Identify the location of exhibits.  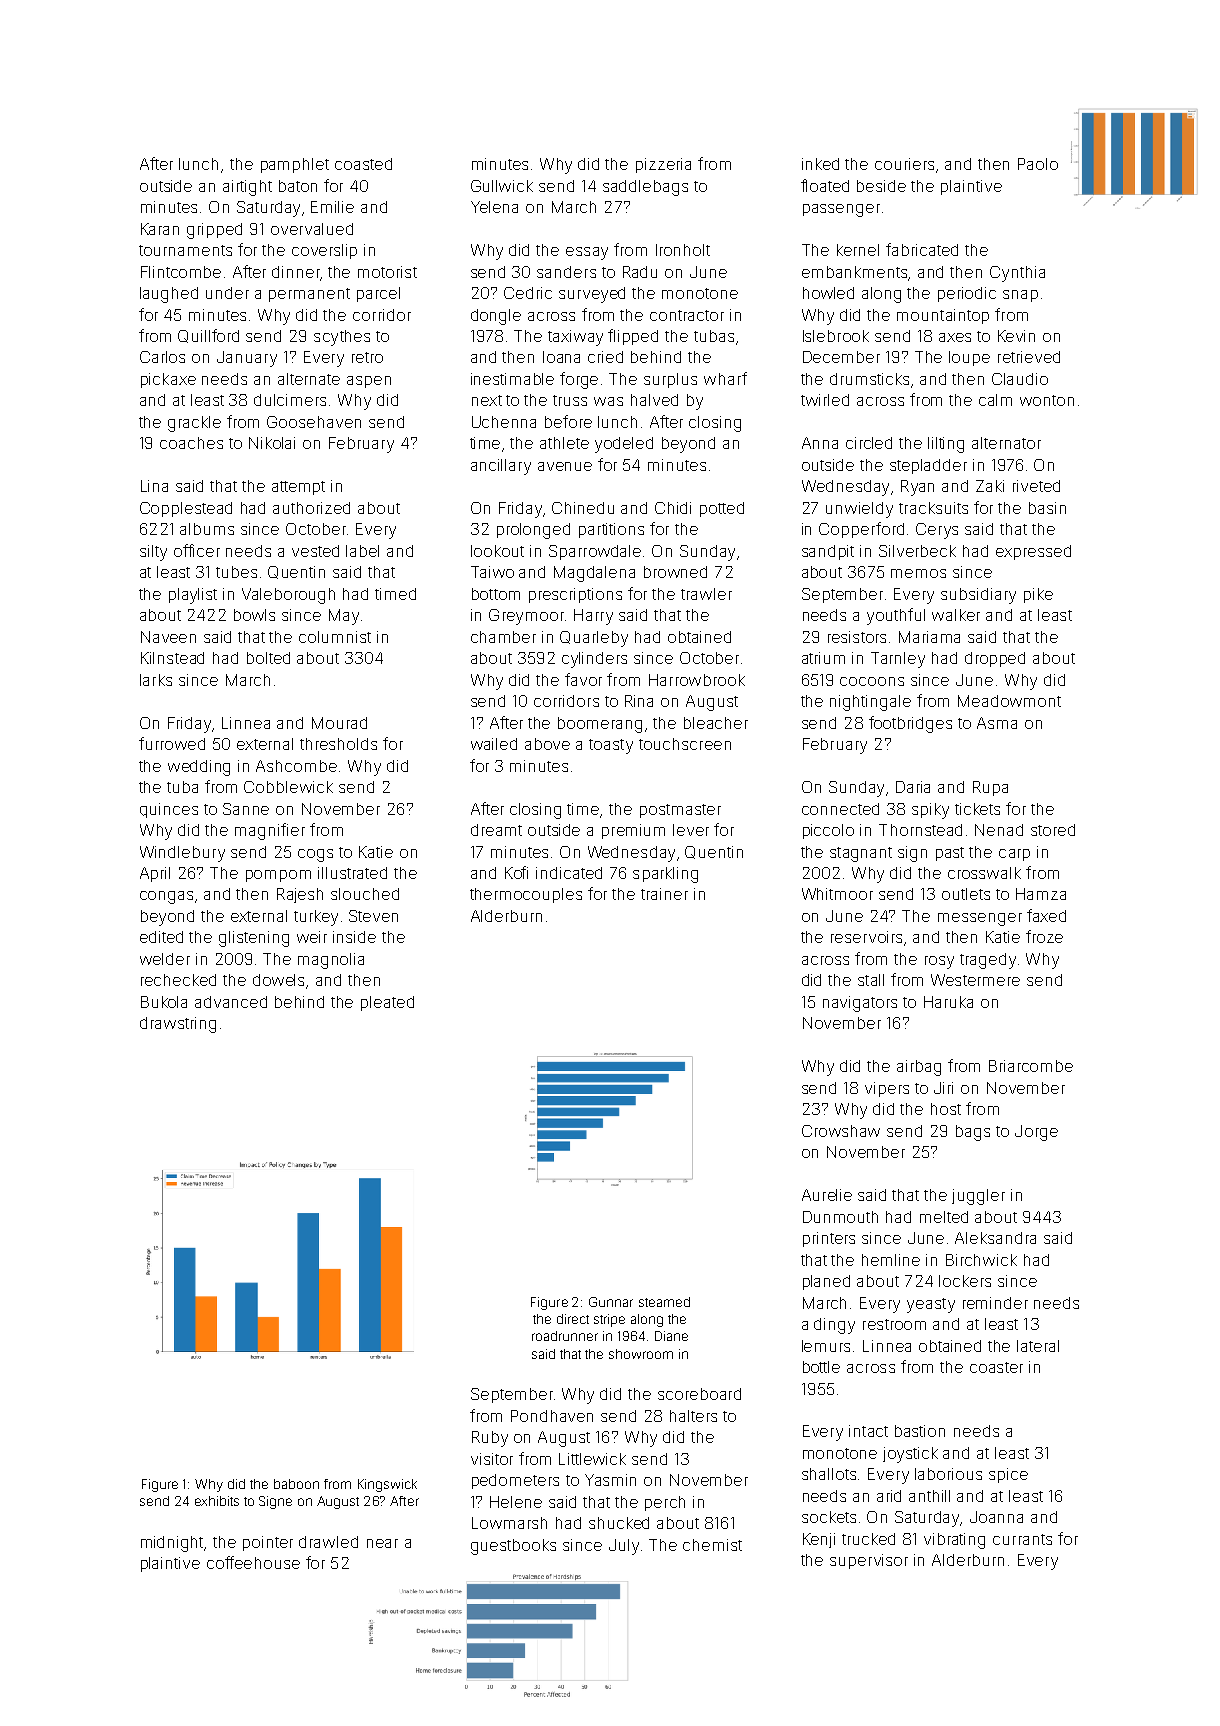
(217, 1501).
